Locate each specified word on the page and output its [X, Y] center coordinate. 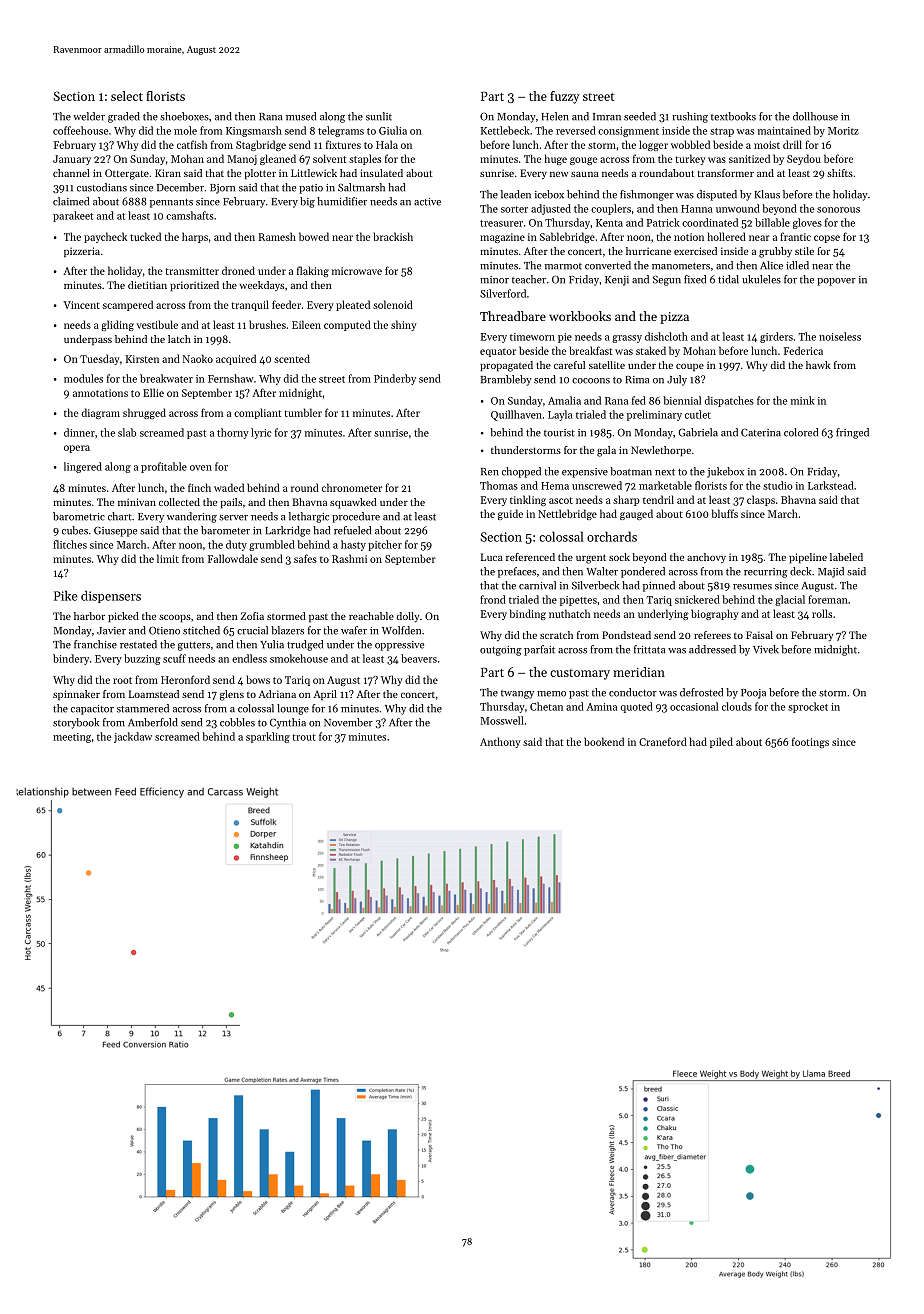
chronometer [352, 487]
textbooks [733, 116]
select [127, 96]
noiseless [840, 336]
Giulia [393, 130]
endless [249, 658]
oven [201, 468]
